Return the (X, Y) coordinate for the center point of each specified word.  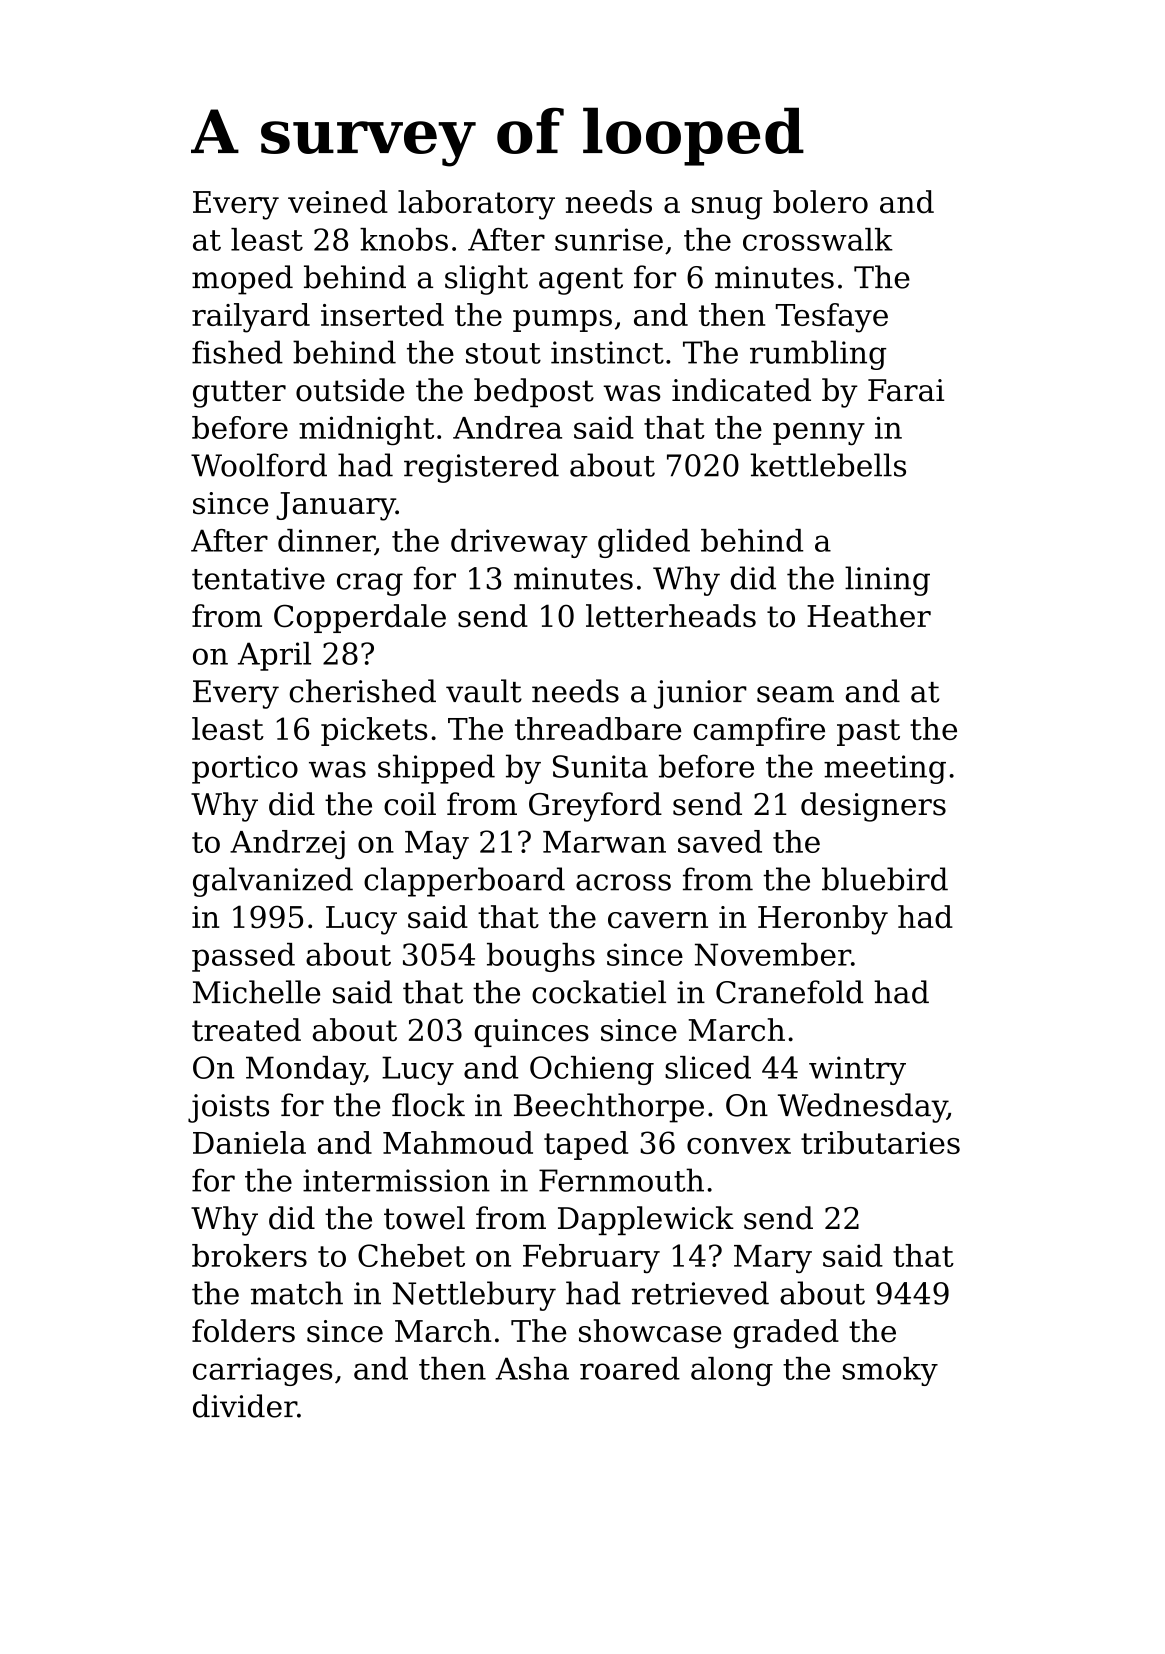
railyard (251, 318)
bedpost (534, 392)
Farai (906, 390)
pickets (374, 731)
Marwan (604, 842)
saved (720, 841)
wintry (857, 1070)
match (297, 1293)
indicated (741, 390)
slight (486, 280)
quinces (532, 1033)
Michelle (256, 992)
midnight (366, 430)
